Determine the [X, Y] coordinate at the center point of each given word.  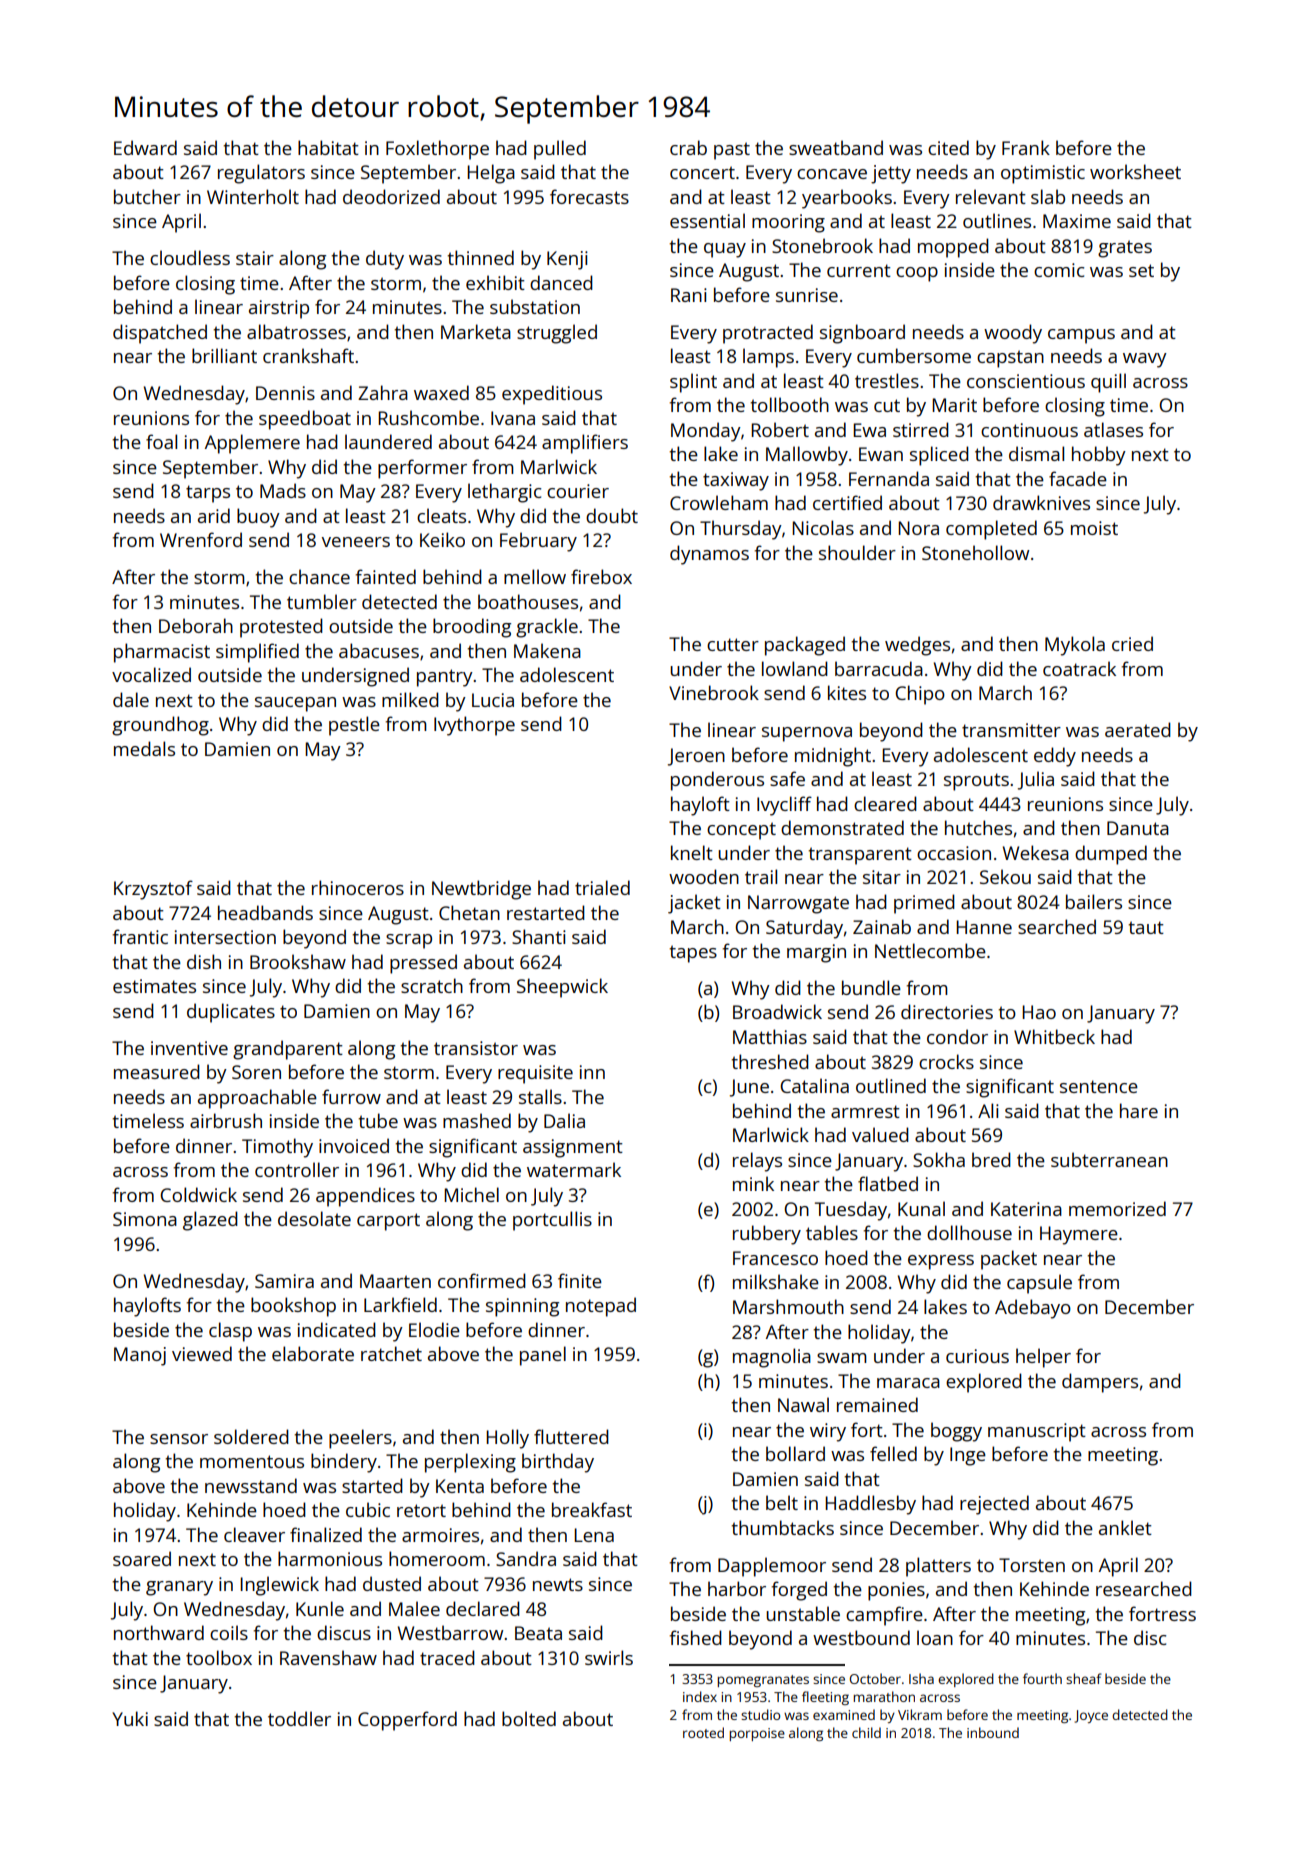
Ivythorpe [474, 726]
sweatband [836, 147]
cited [948, 147]
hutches [978, 827]
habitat [328, 147]
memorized [1117, 1208]
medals [144, 748]
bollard [795, 1453]
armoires [440, 1535]
